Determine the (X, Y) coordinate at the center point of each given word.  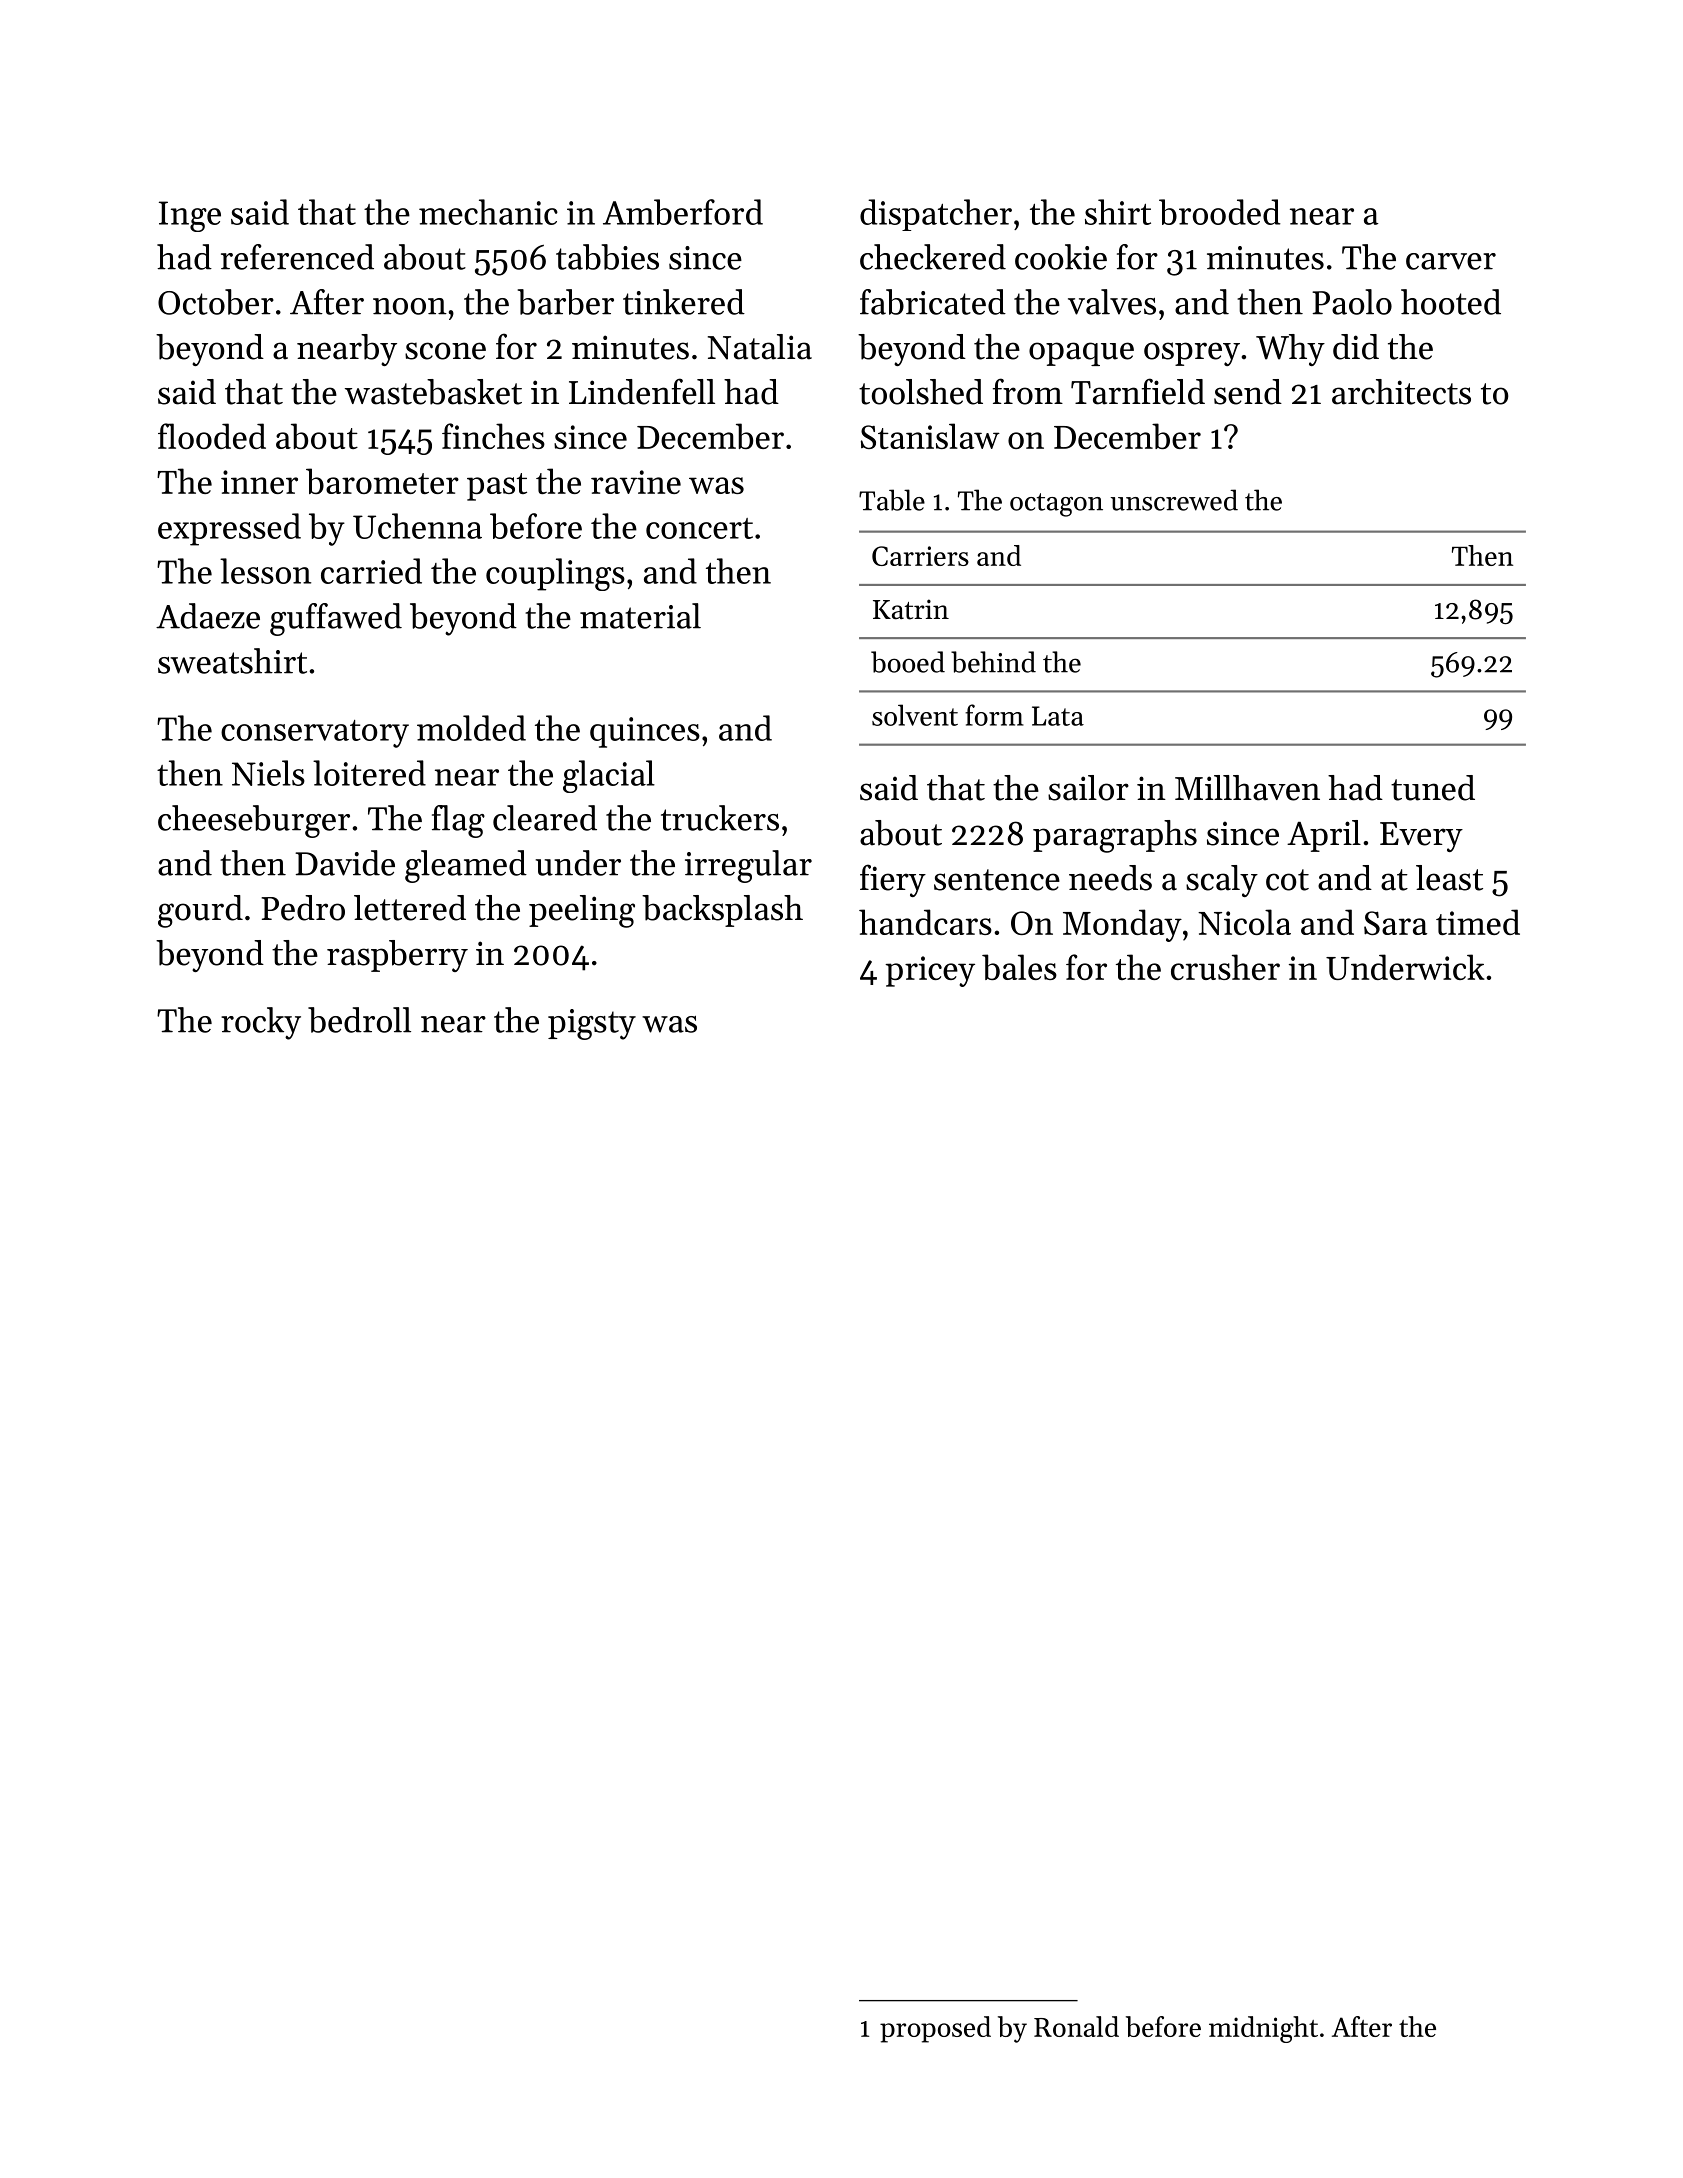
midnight (1263, 2029)
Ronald (1076, 2026)
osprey (1192, 354)
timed (1478, 922)
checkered (933, 257)
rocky (261, 1023)
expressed (229, 529)
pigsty (592, 1024)
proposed (935, 2029)
